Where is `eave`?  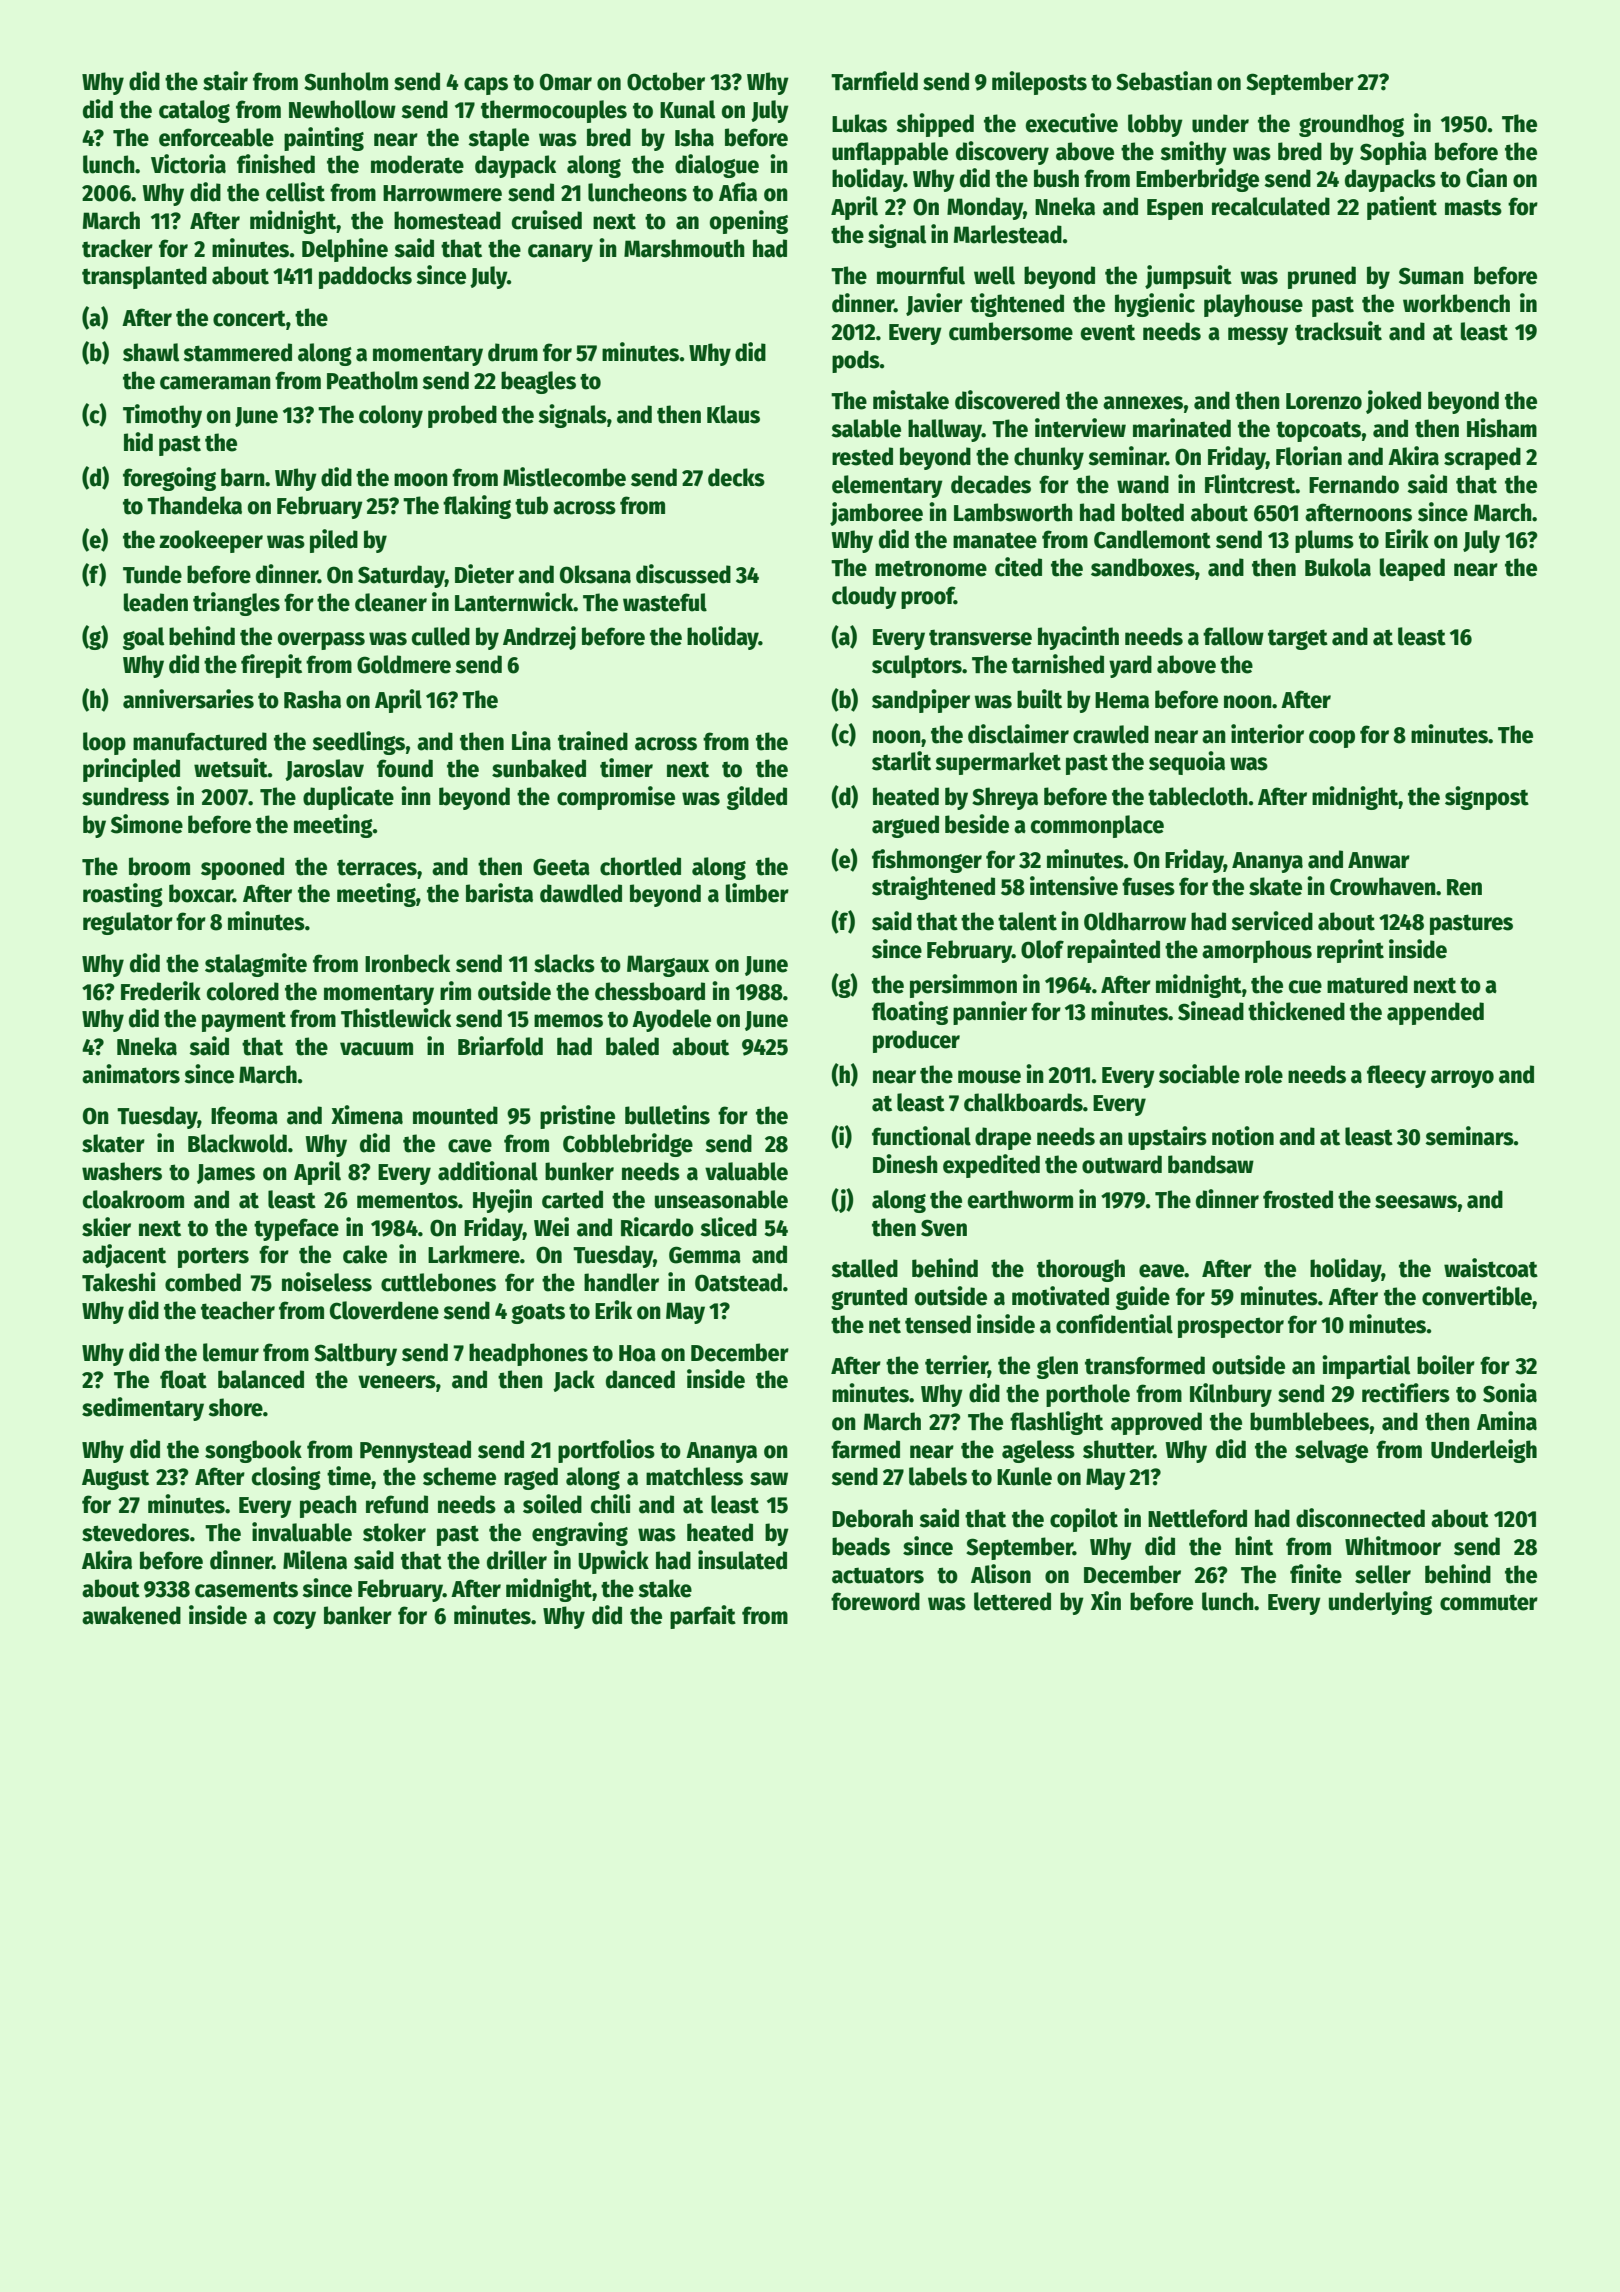
eave is located at coordinates (1161, 1271).
